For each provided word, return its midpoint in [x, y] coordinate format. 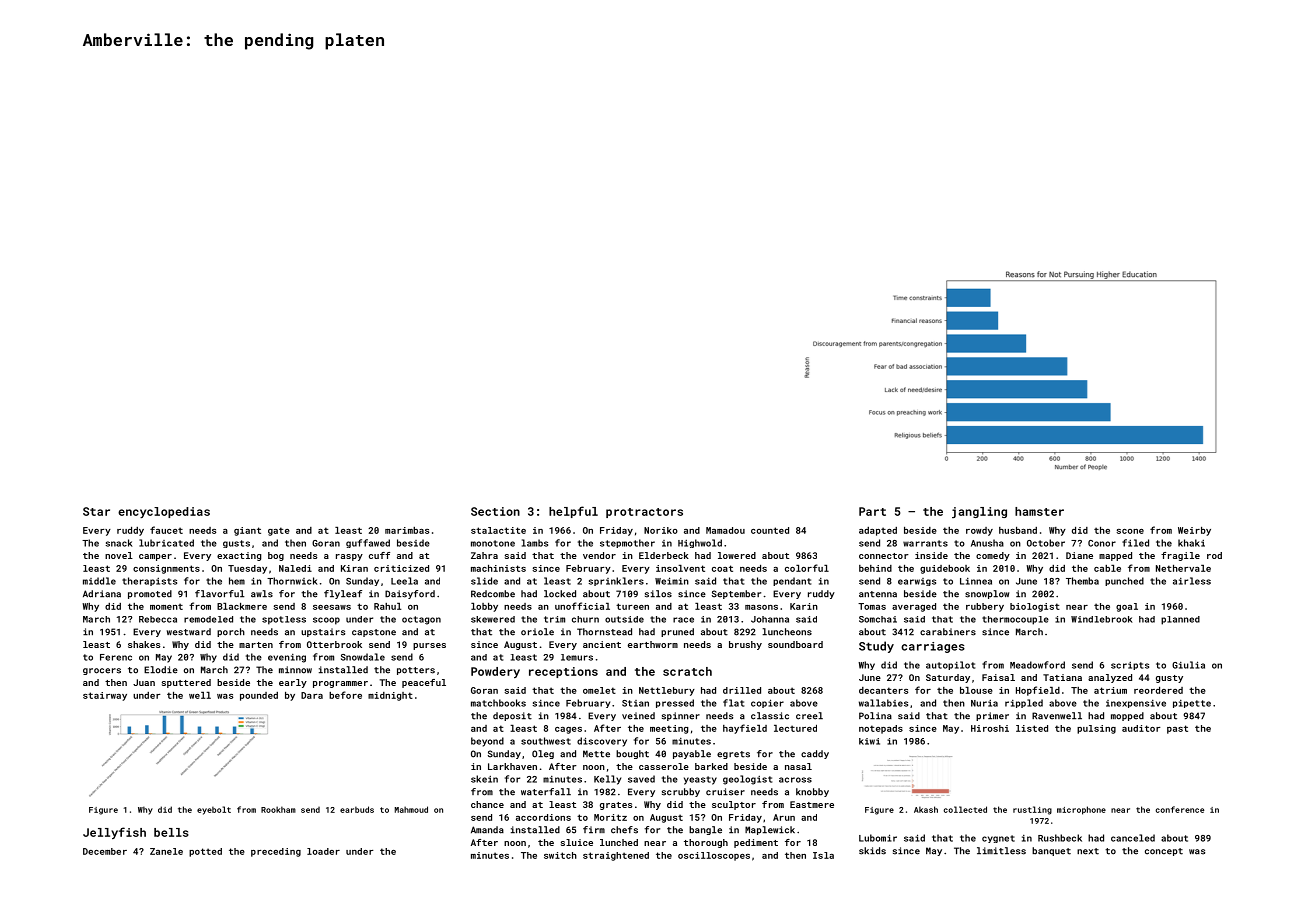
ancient [602, 644]
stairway [105, 696]
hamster [1039, 511]
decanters [883, 690]
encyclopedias [164, 512]
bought [632, 754]
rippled [1024, 703]
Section [495, 511]
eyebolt [214, 810]
